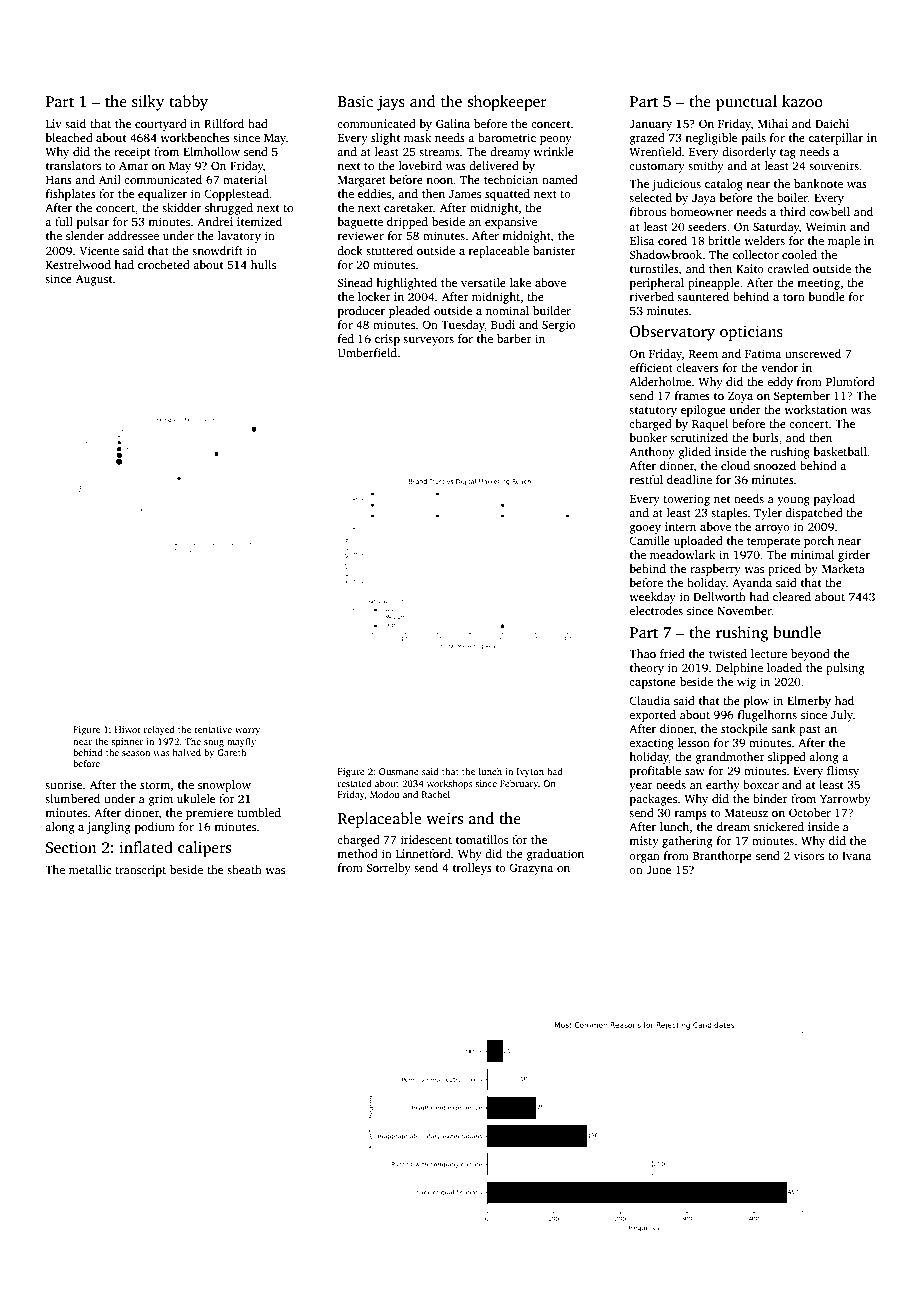 The height and width of the document is (1308, 924). What do you see at coordinates (128, 729) in the document?
I see `Hiwot` at bounding box center [128, 729].
